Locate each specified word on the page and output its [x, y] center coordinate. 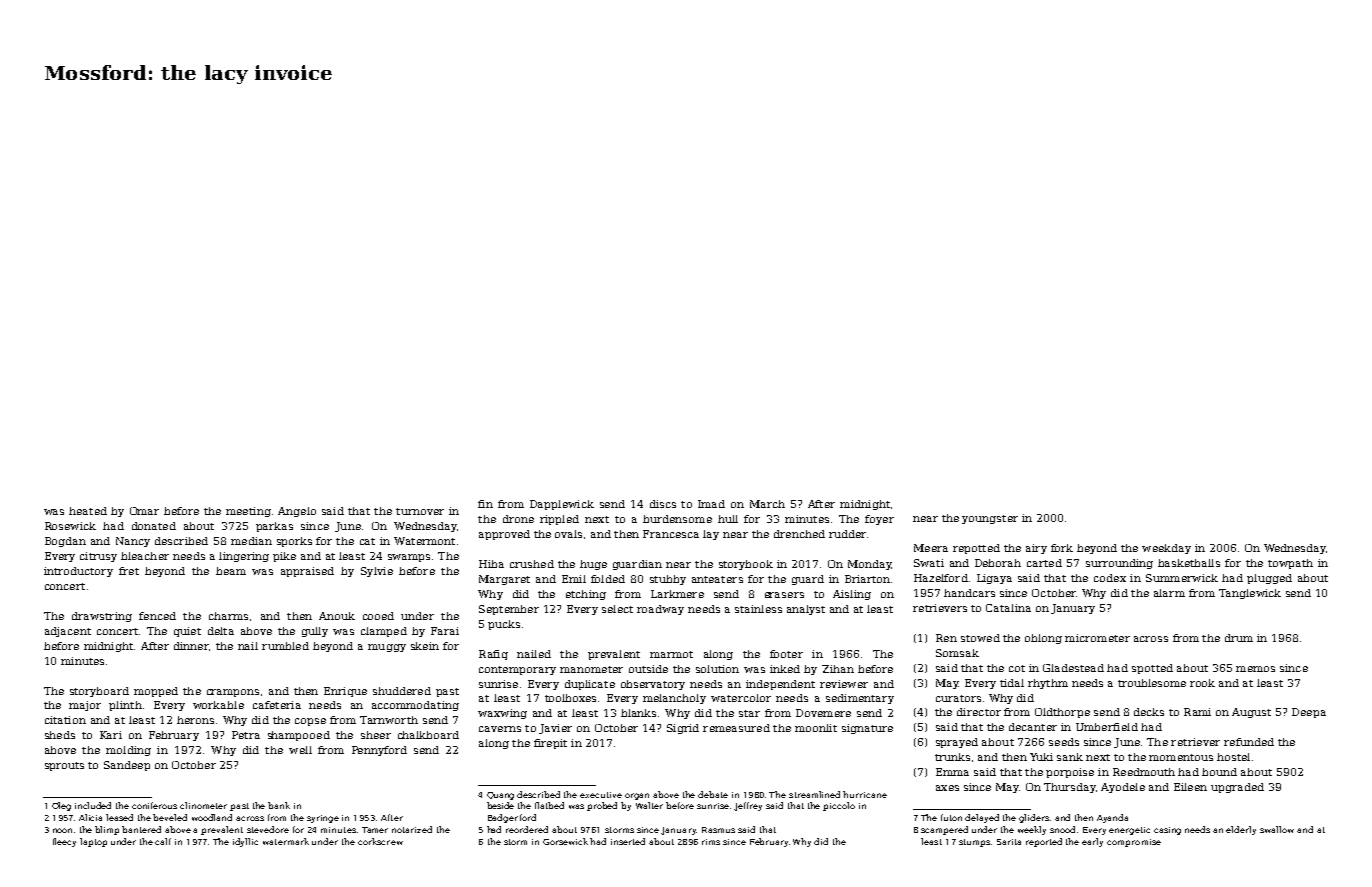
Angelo [297, 512]
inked [785, 669]
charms [228, 616]
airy [1036, 549]
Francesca [671, 534]
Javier [555, 729]
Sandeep [127, 766]
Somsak [957, 653]
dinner [191, 646]
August [1251, 713]
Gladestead [1073, 668]
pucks [504, 625]
